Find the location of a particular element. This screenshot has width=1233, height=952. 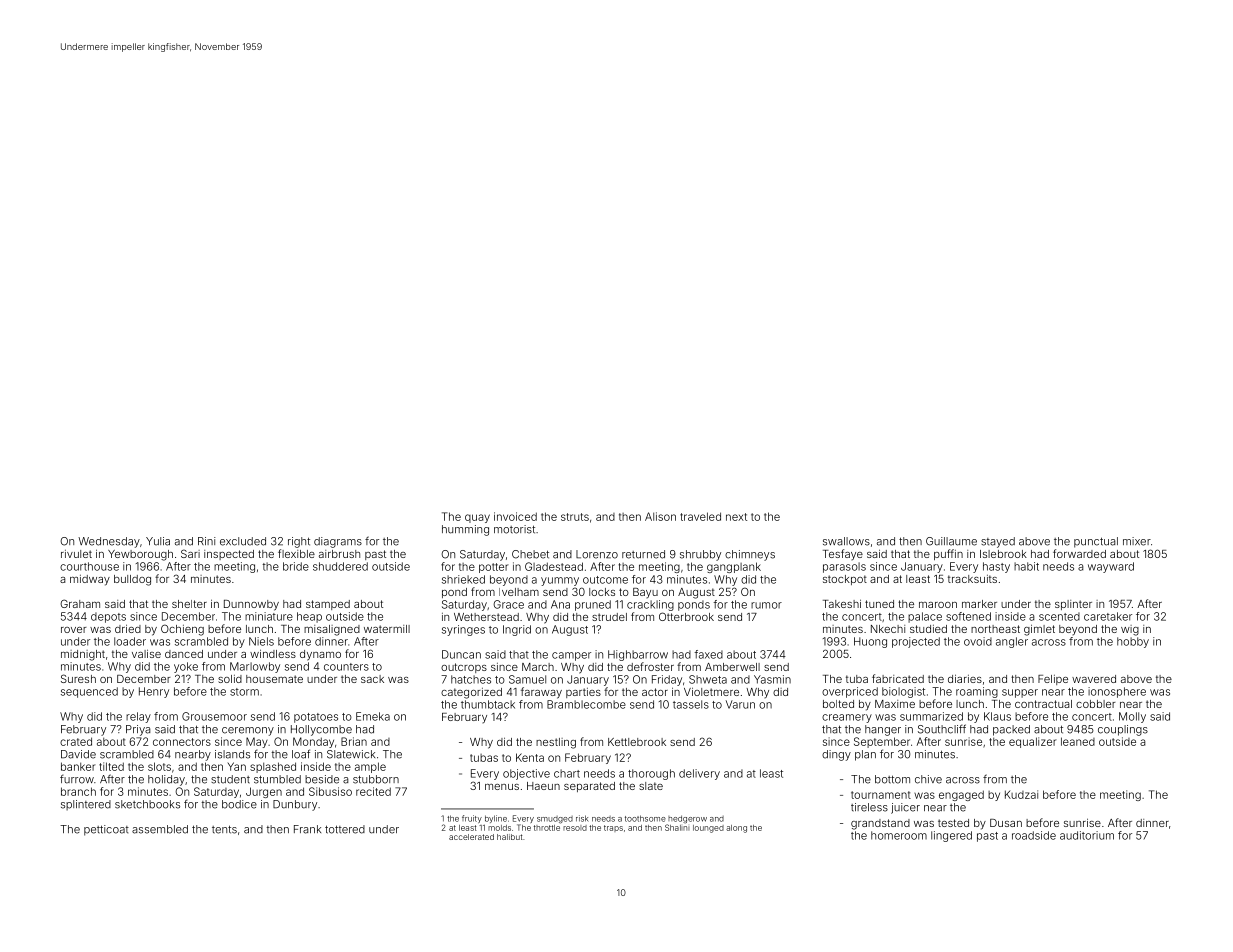

excluded is located at coordinates (243, 541).
